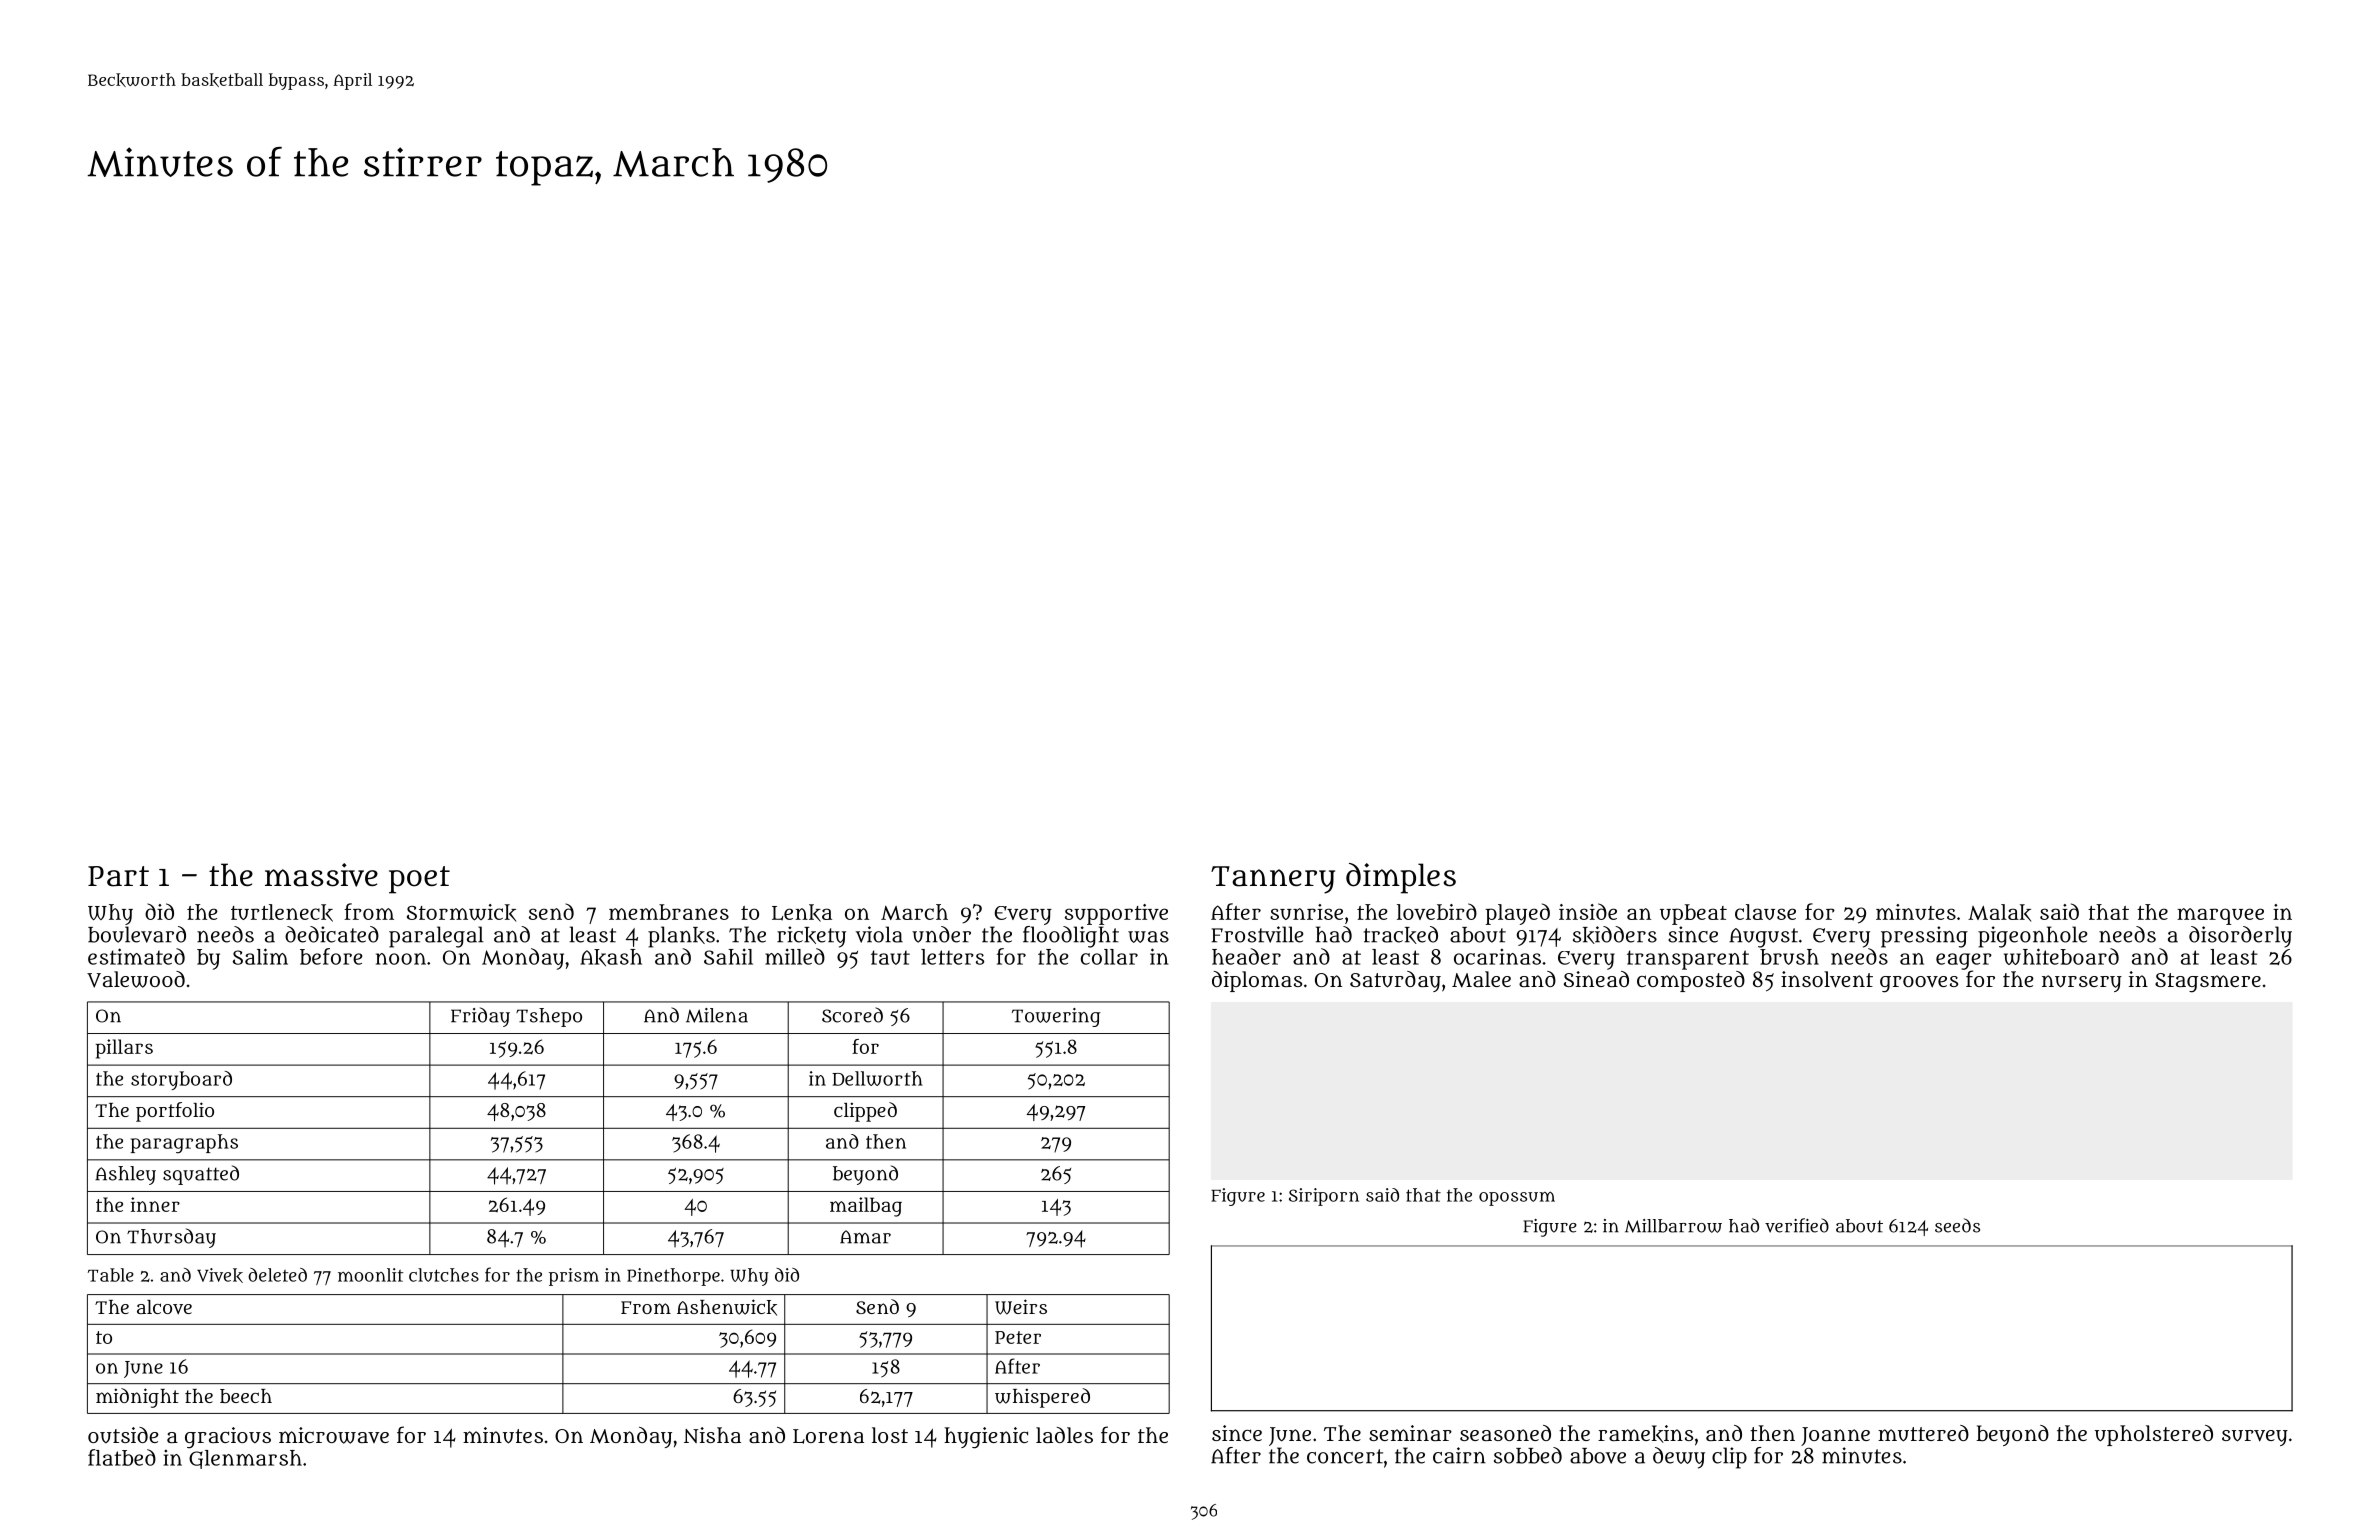  I want to click on Part, so click(118, 876).
